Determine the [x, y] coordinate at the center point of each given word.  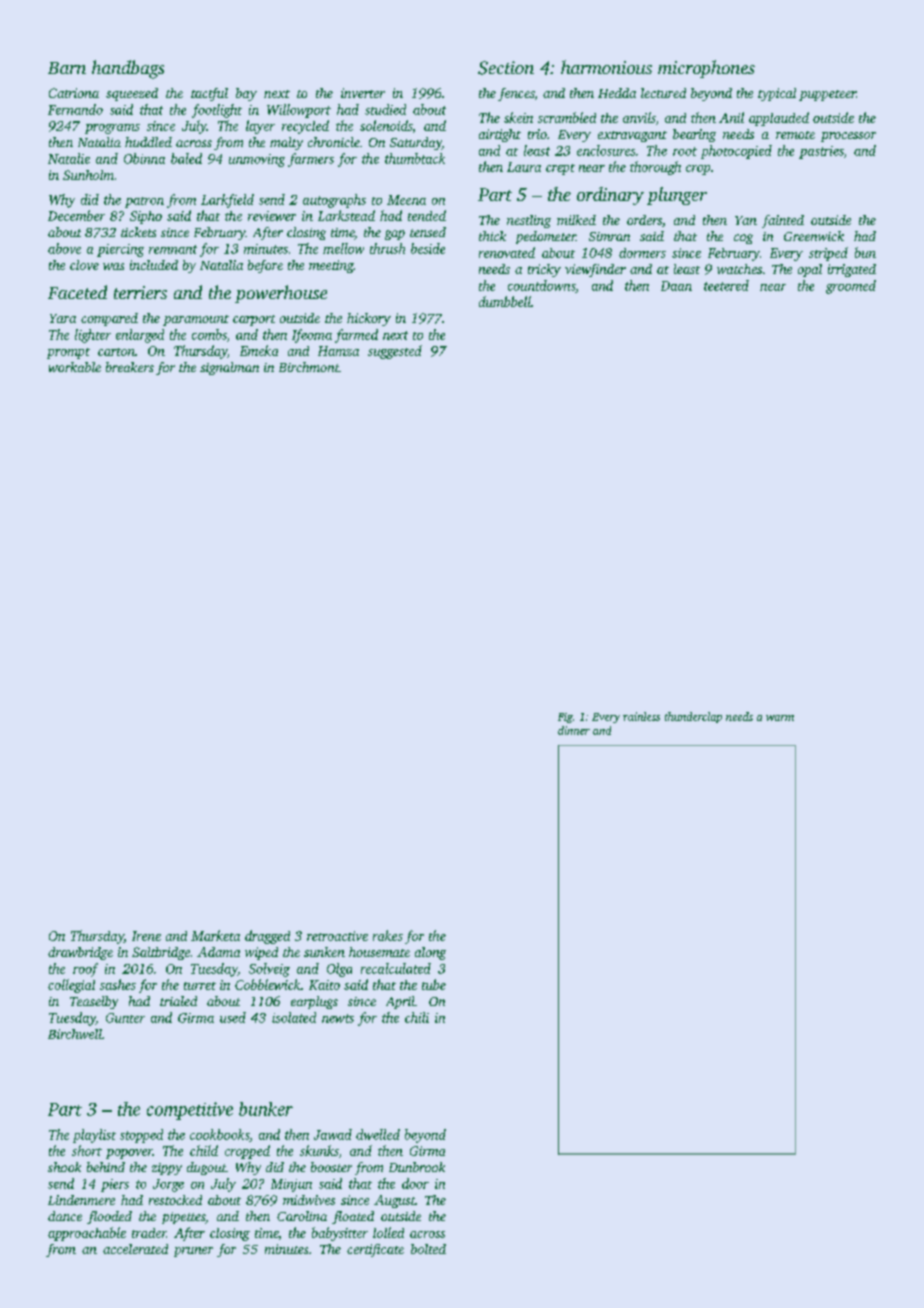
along [430, 953]
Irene [146, 936]
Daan [676, 286]
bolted [428, 1249]
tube [434, 984]
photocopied [736, 152]
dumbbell [505, 301]
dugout [206, 1168]
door [415, 1183]
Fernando [75, 109]
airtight [500, 135]
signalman [229, 368]
